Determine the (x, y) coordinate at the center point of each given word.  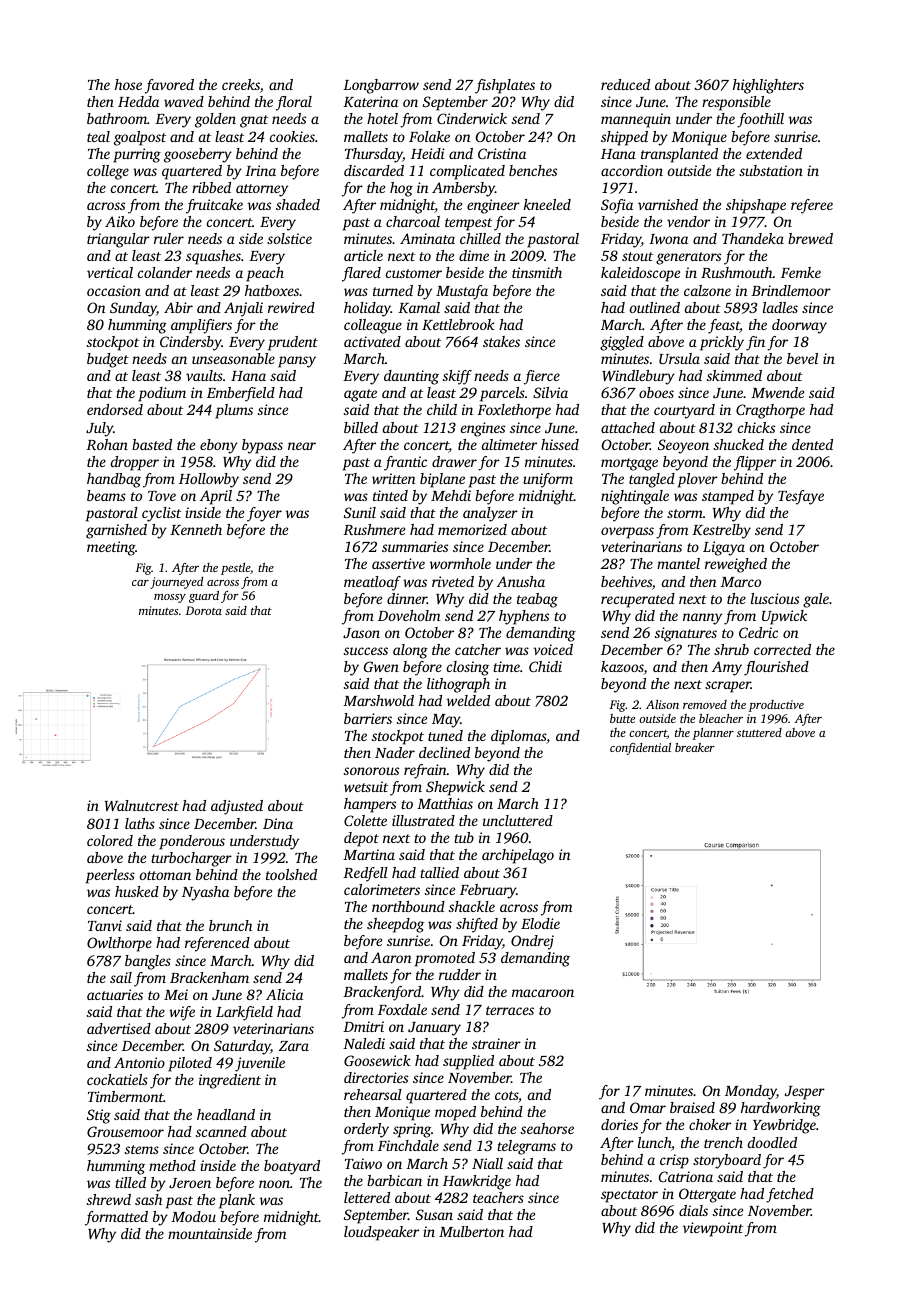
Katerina (370, 101)
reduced (625, 84)
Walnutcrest (142, 805)
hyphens (524, 617)
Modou (193, 1216)
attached (628, 427)
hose (128, 84)
